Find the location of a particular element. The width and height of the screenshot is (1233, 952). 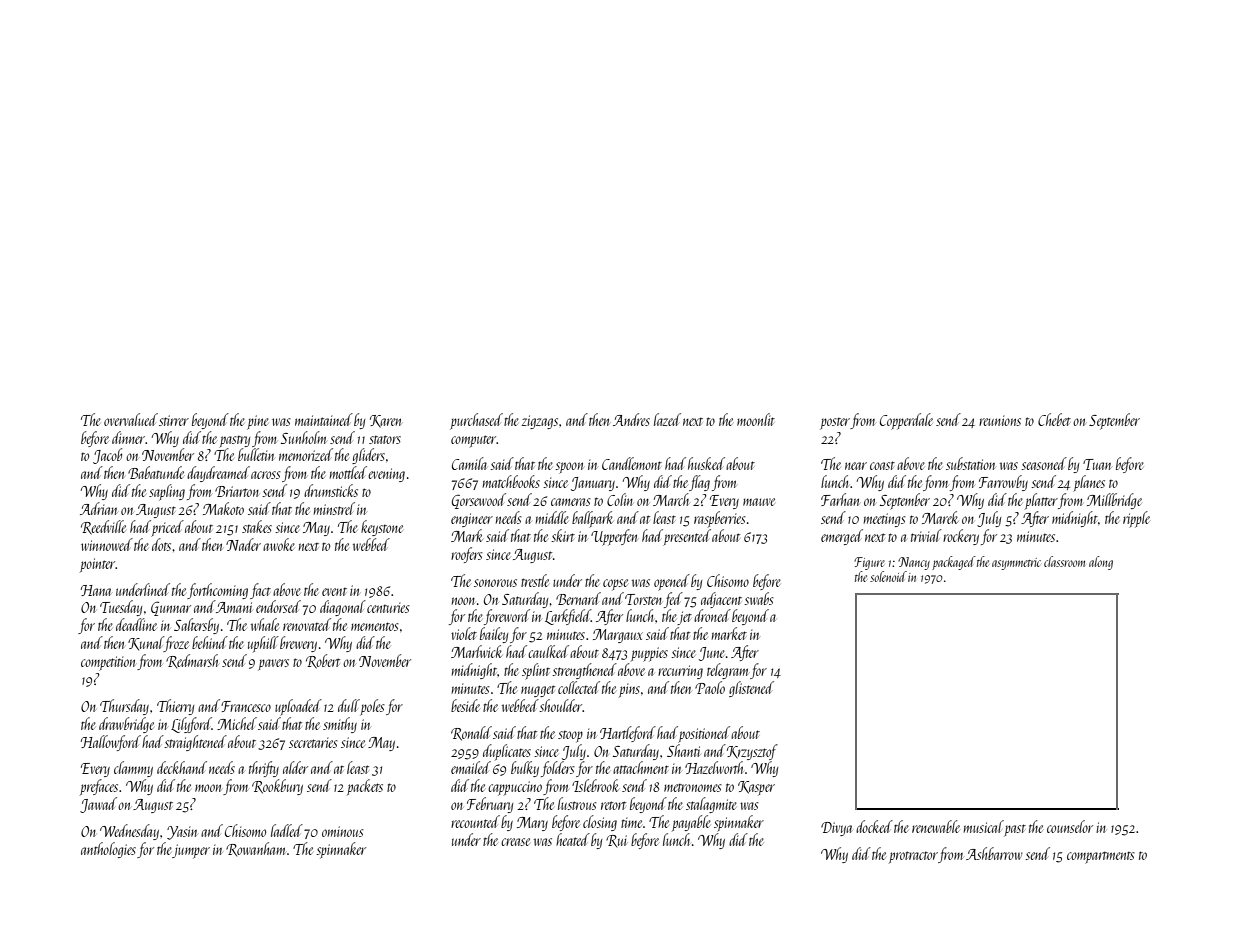

jumper is located at coordinates (191, 851).
